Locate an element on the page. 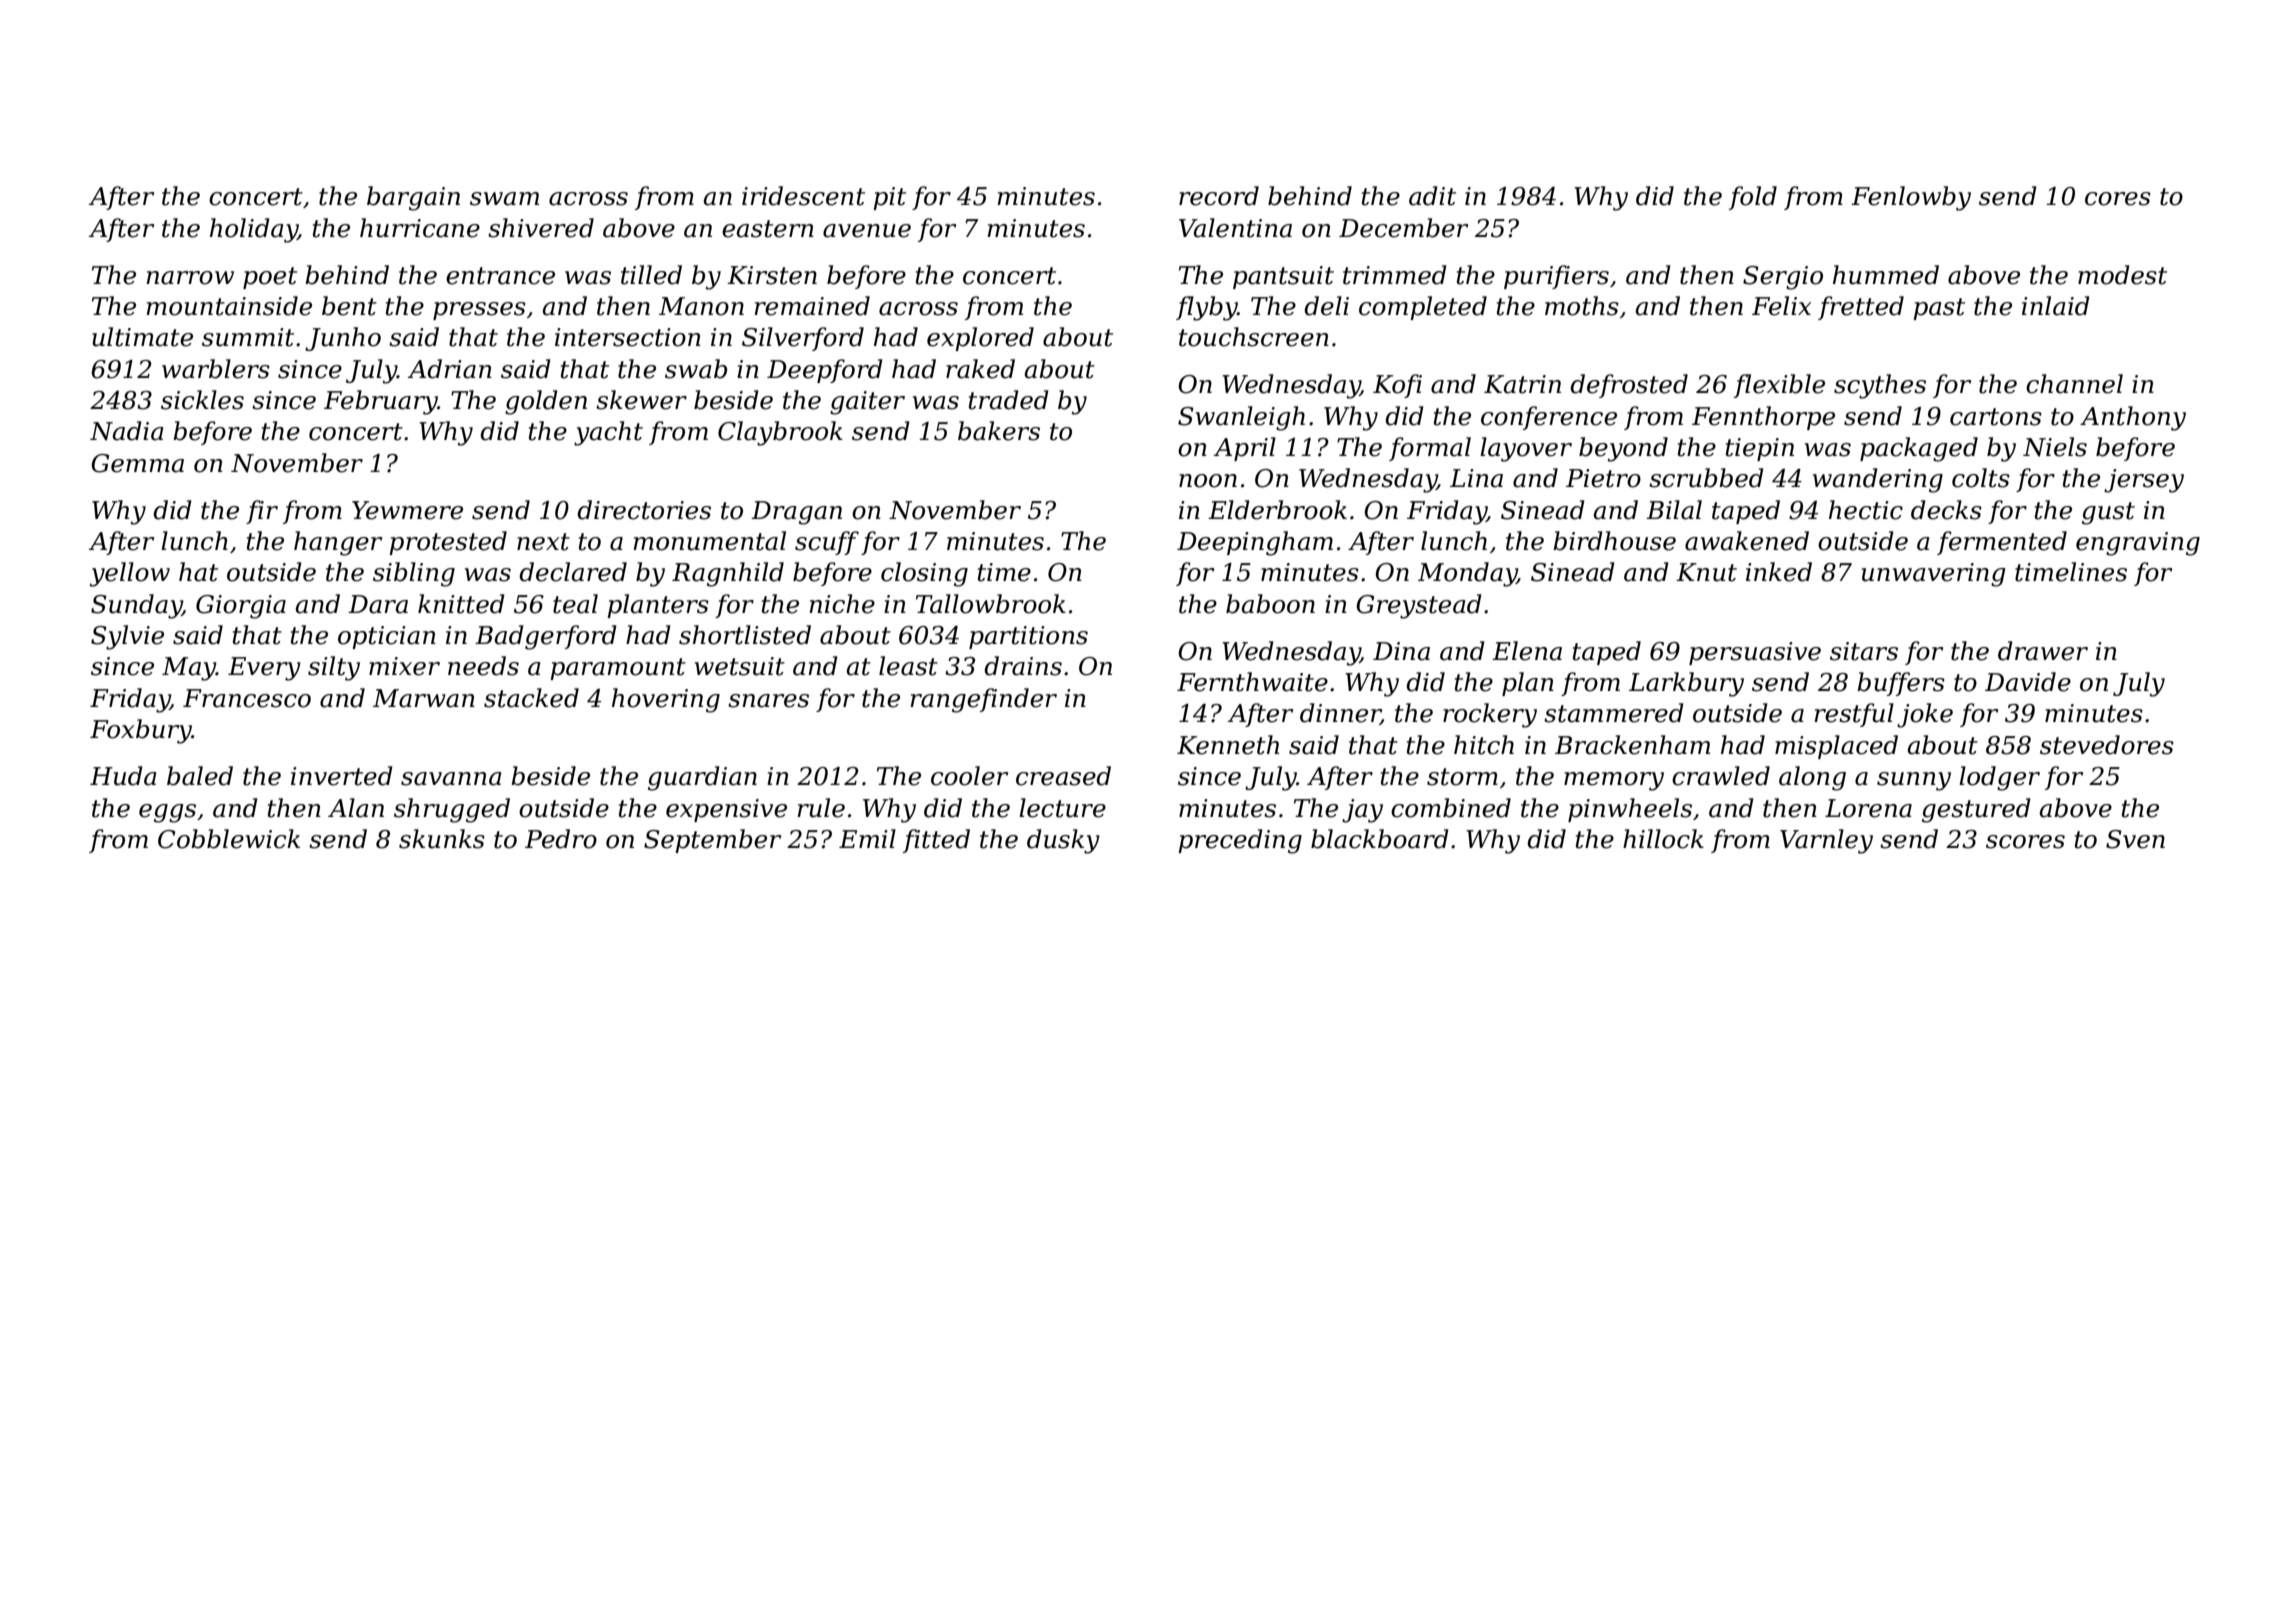 The image size is (2292, 1620). flyby is located at coordinates (1207, 308).
